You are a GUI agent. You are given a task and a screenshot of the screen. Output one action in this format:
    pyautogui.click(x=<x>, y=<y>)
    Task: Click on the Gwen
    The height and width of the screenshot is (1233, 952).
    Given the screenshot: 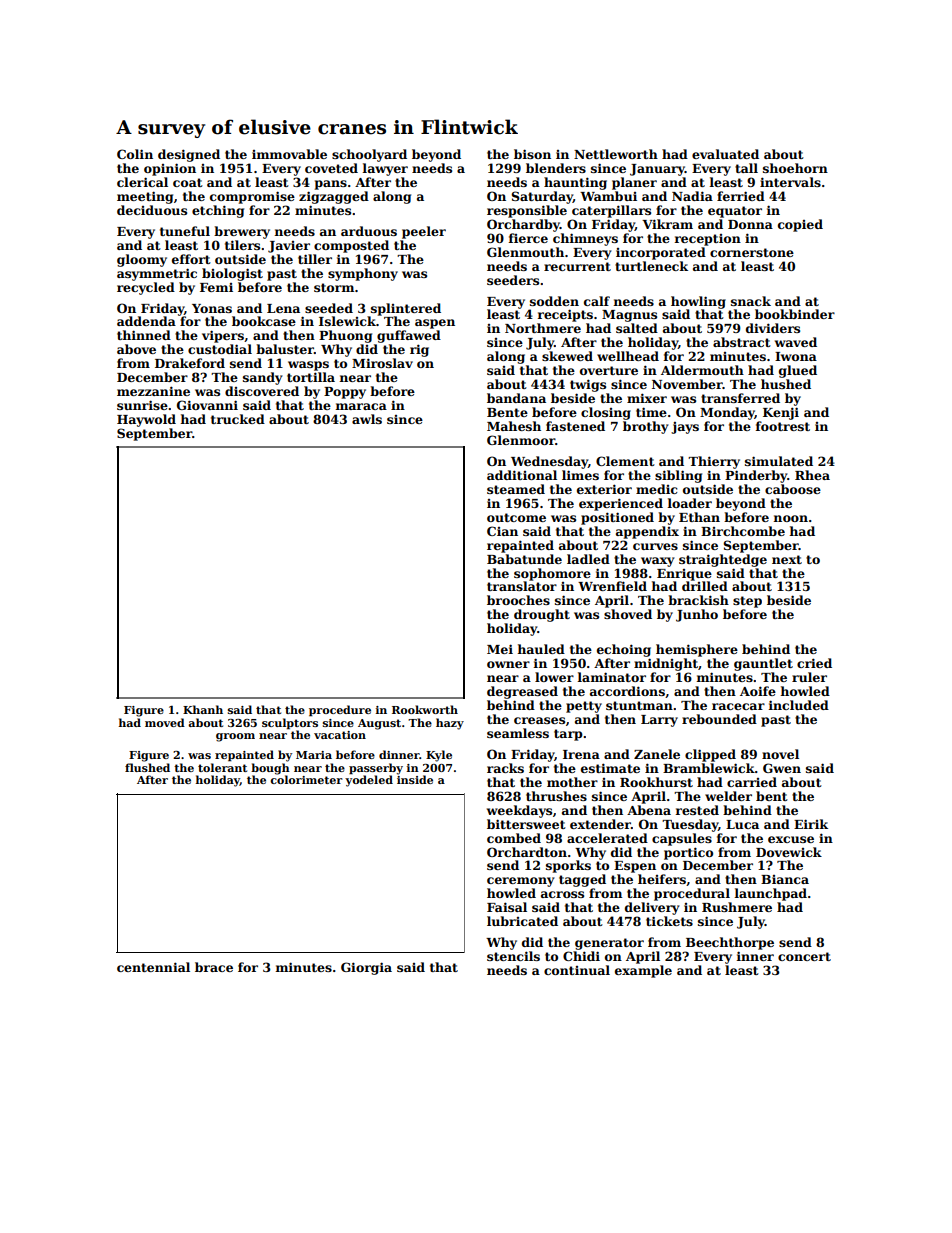 What is the action you would take?
    pyautogui.click(x=782, y=768)
